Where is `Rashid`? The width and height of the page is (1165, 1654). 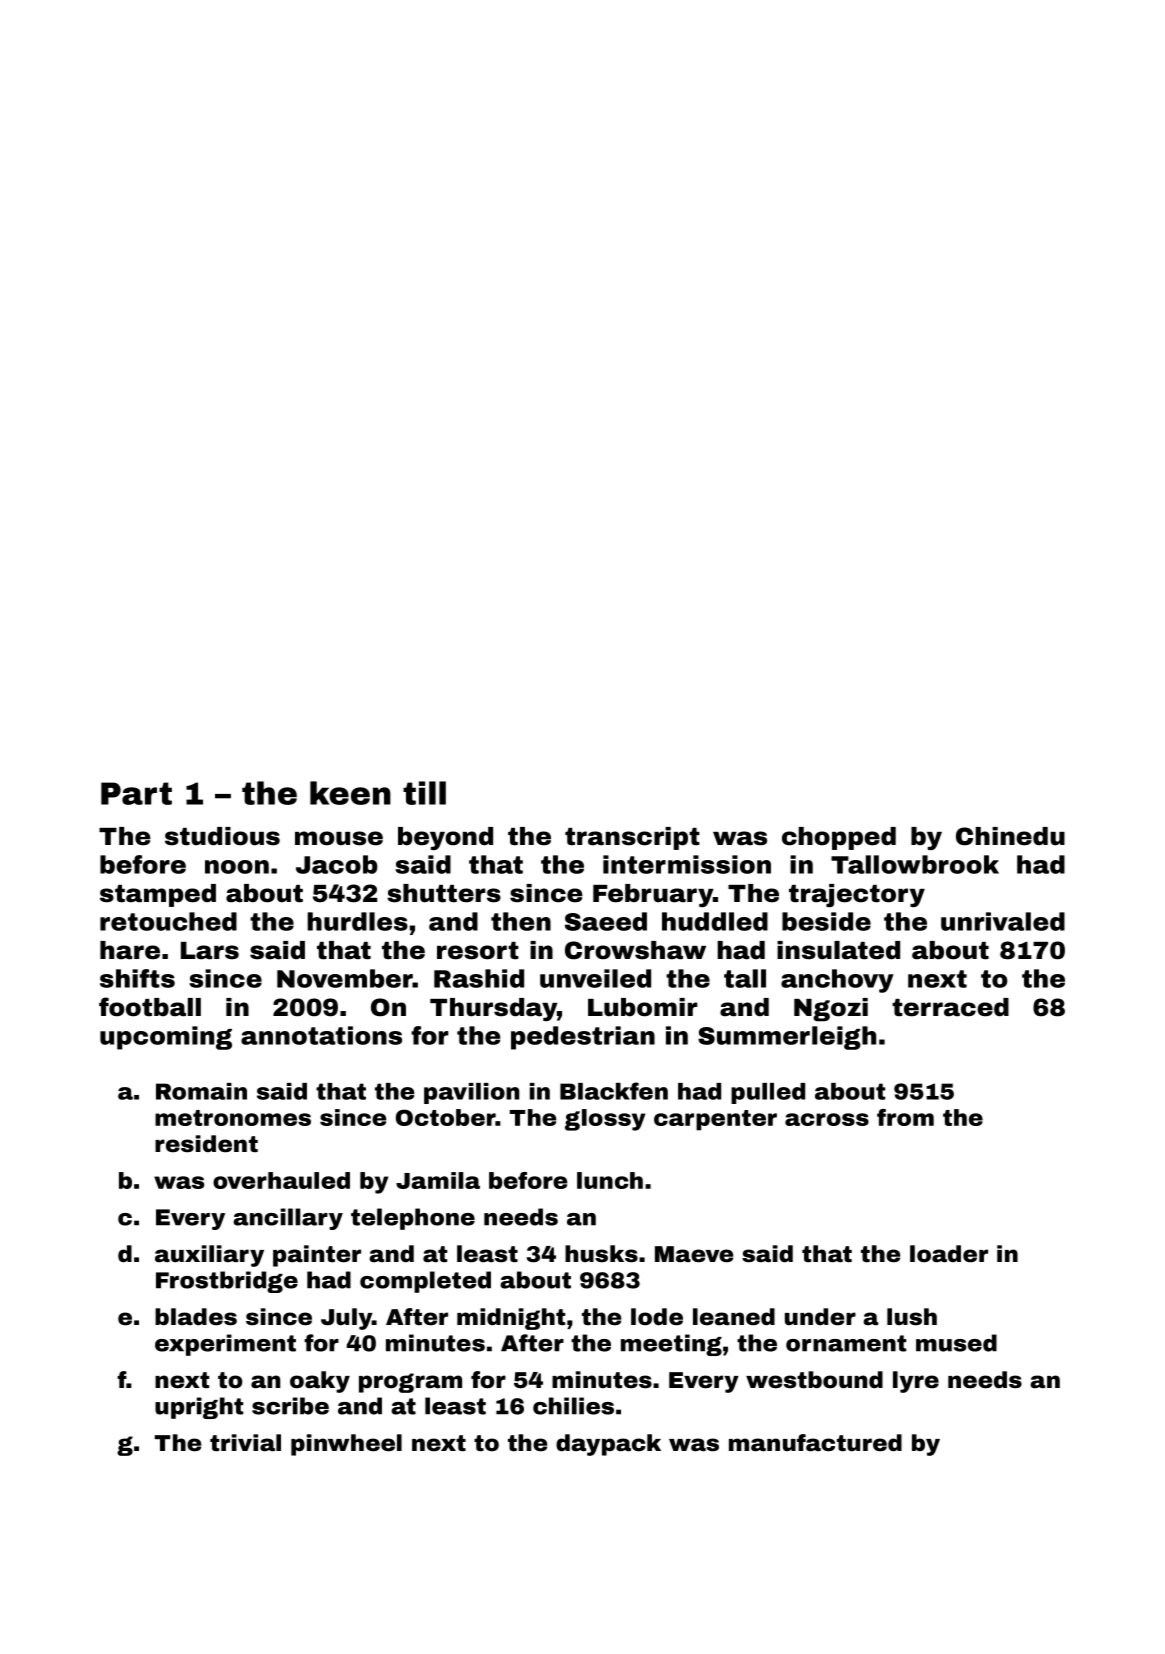
Rashid is located at coordinates (479, 978).
